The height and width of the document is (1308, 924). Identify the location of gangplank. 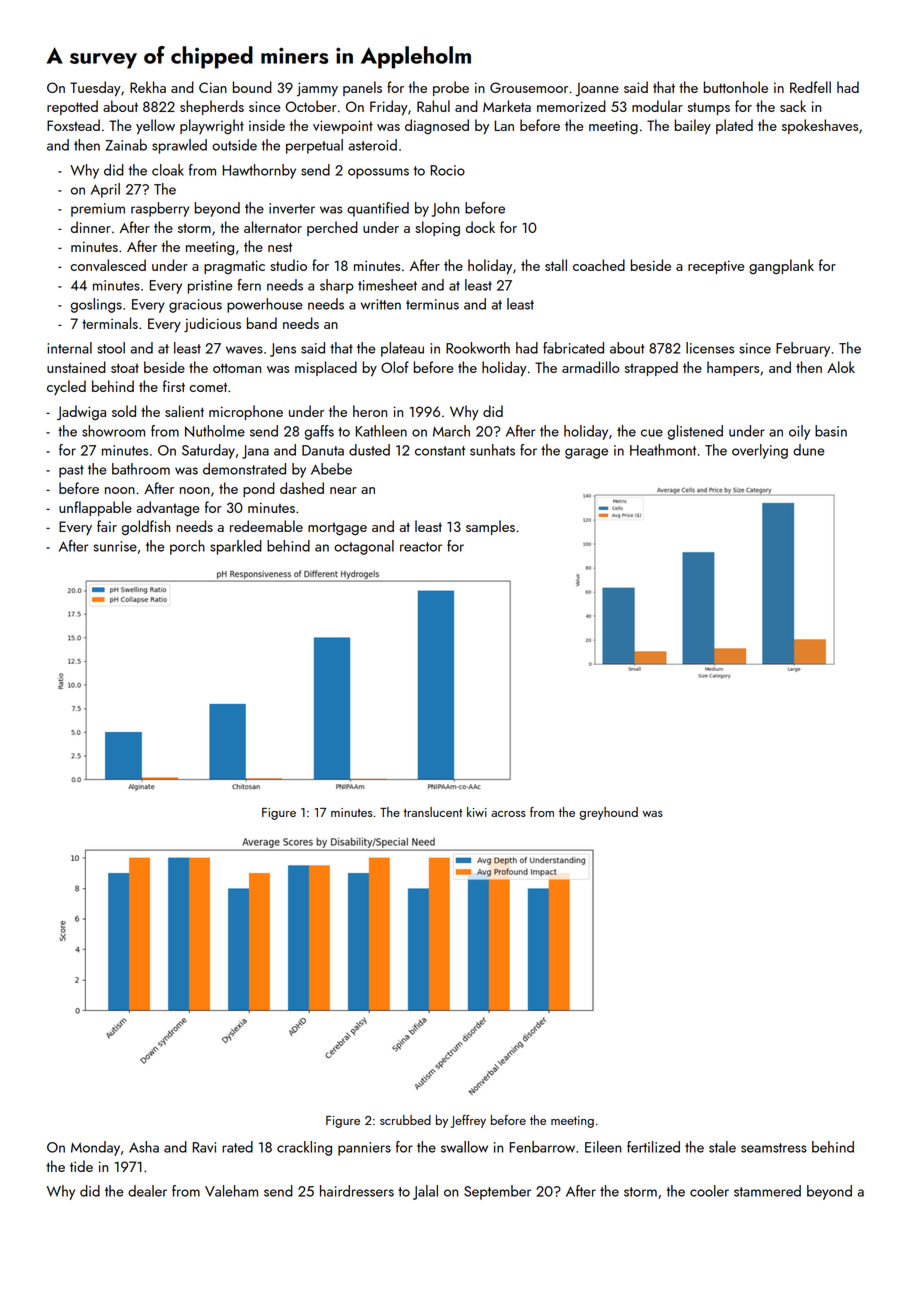
(781, 267).
